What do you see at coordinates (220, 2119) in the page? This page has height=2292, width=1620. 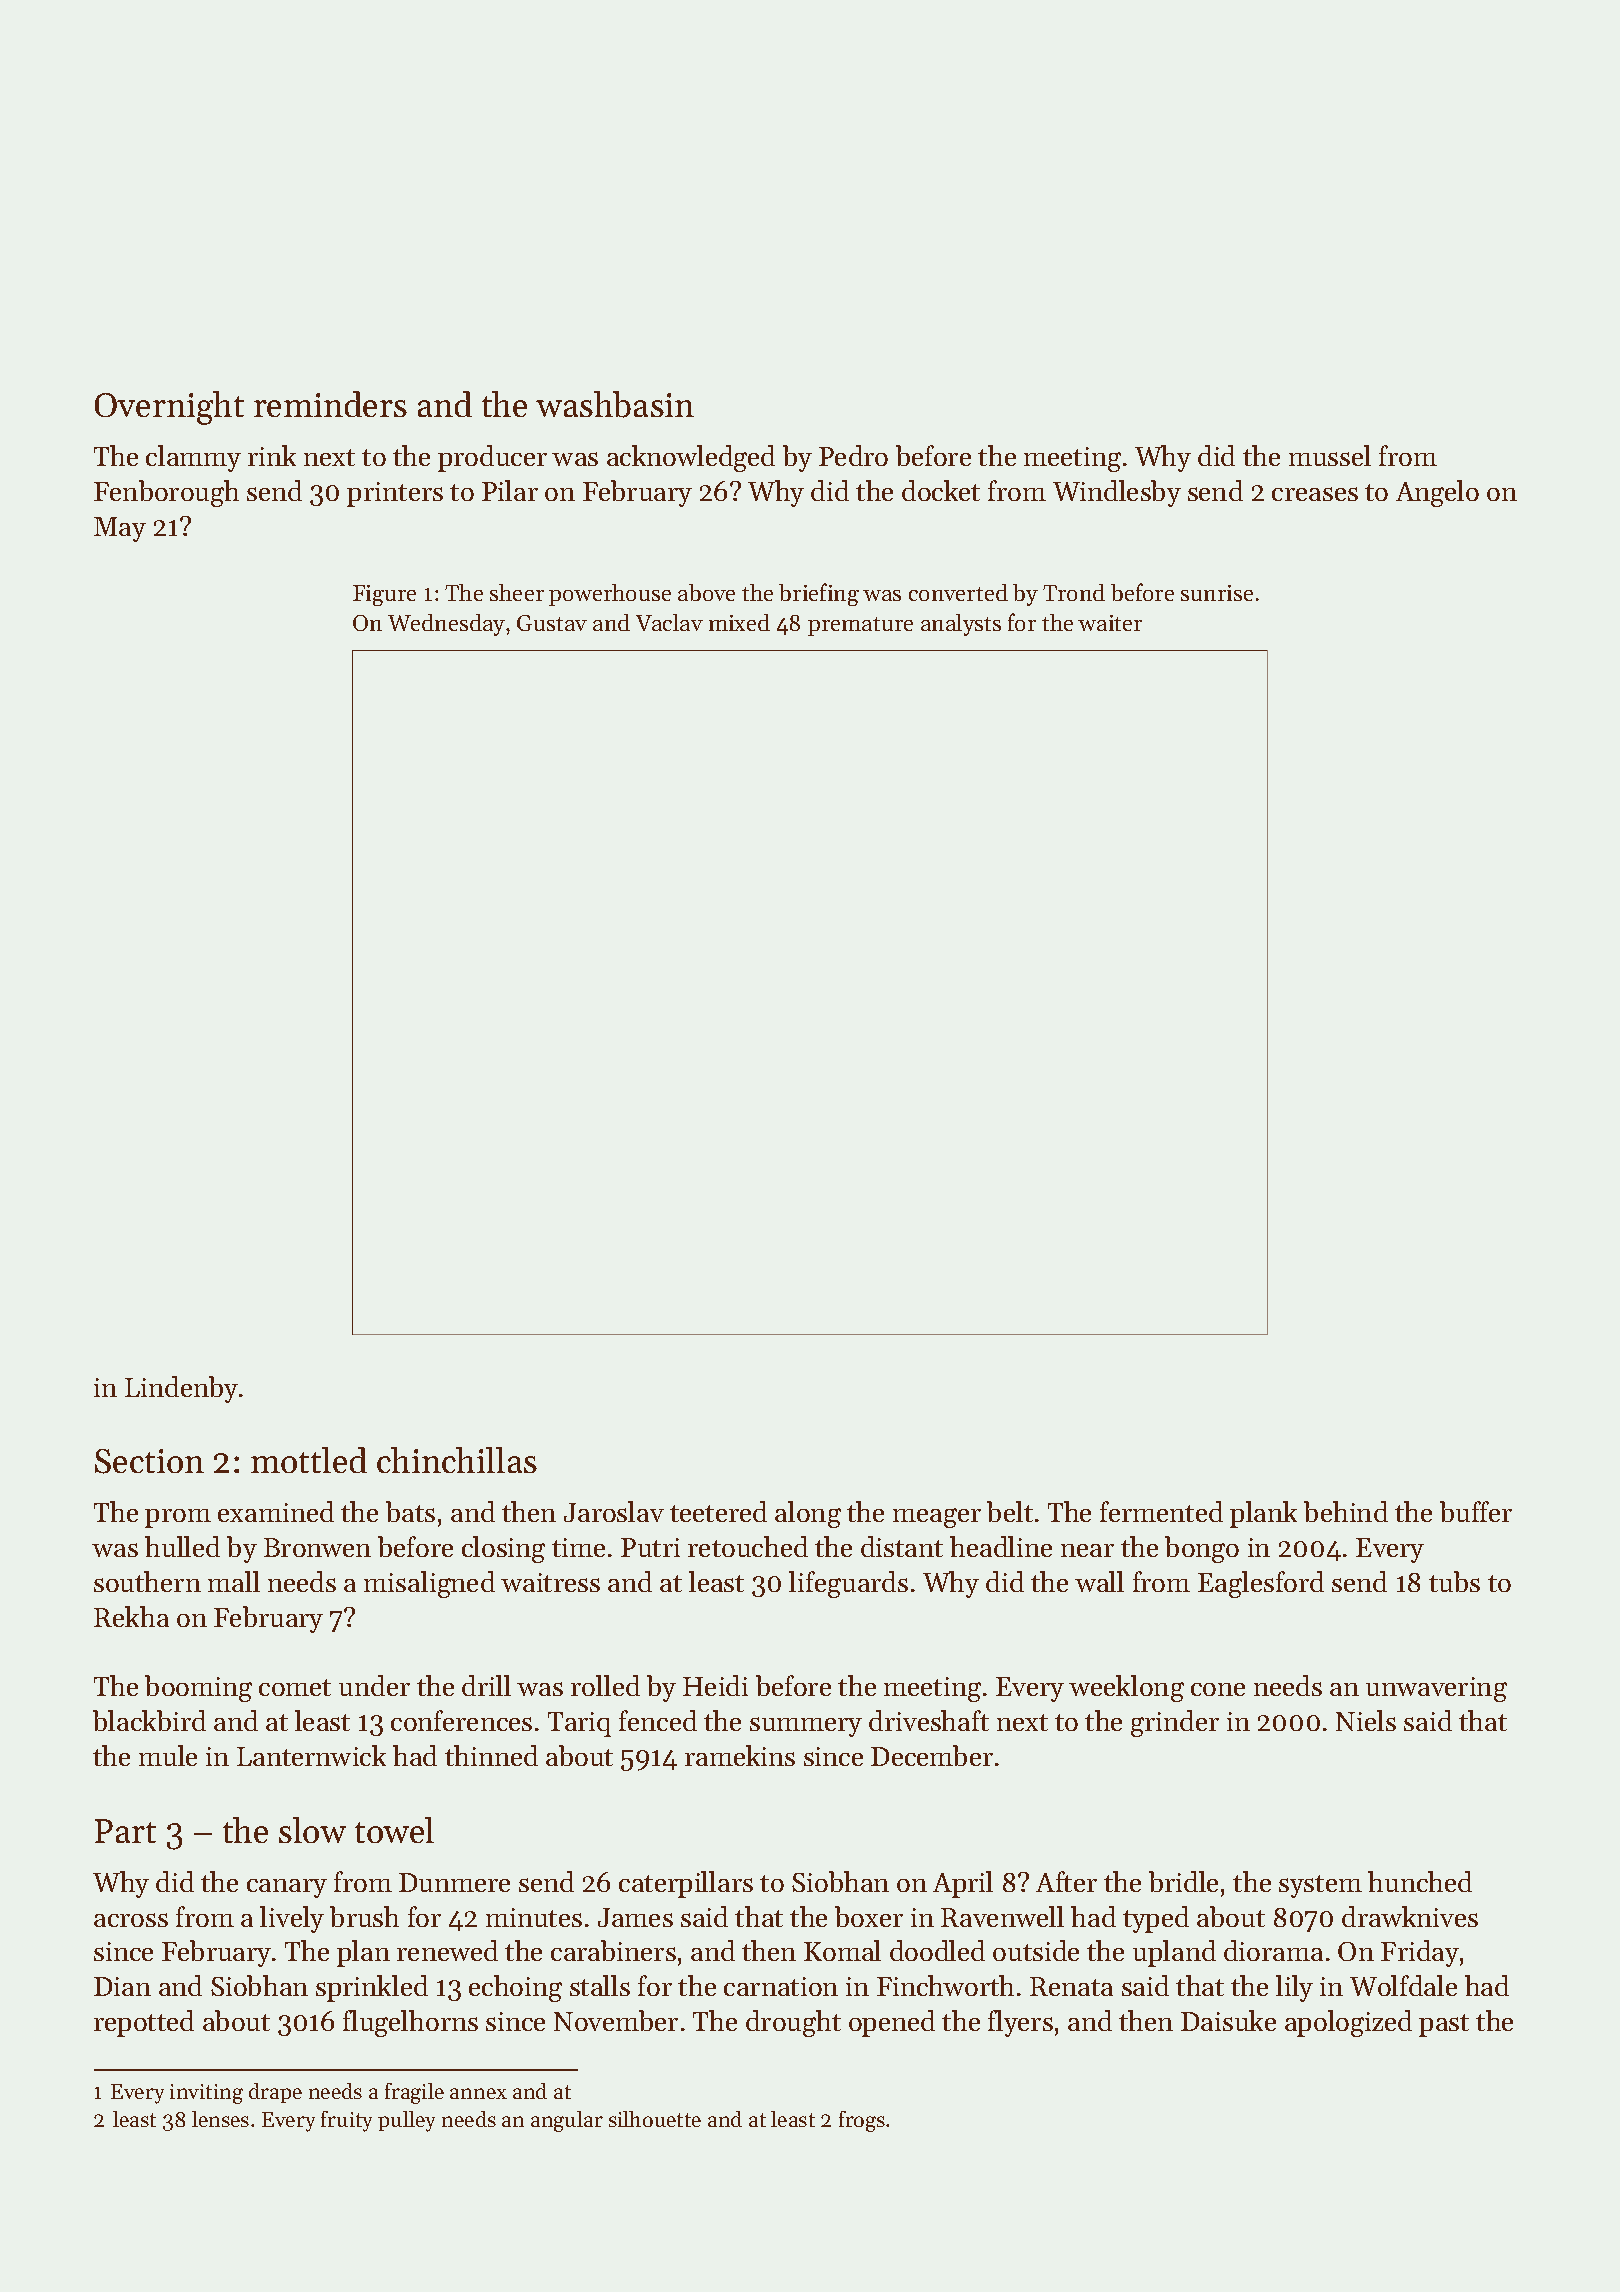 I see `lenses` at bounding box center [220, 2119].
